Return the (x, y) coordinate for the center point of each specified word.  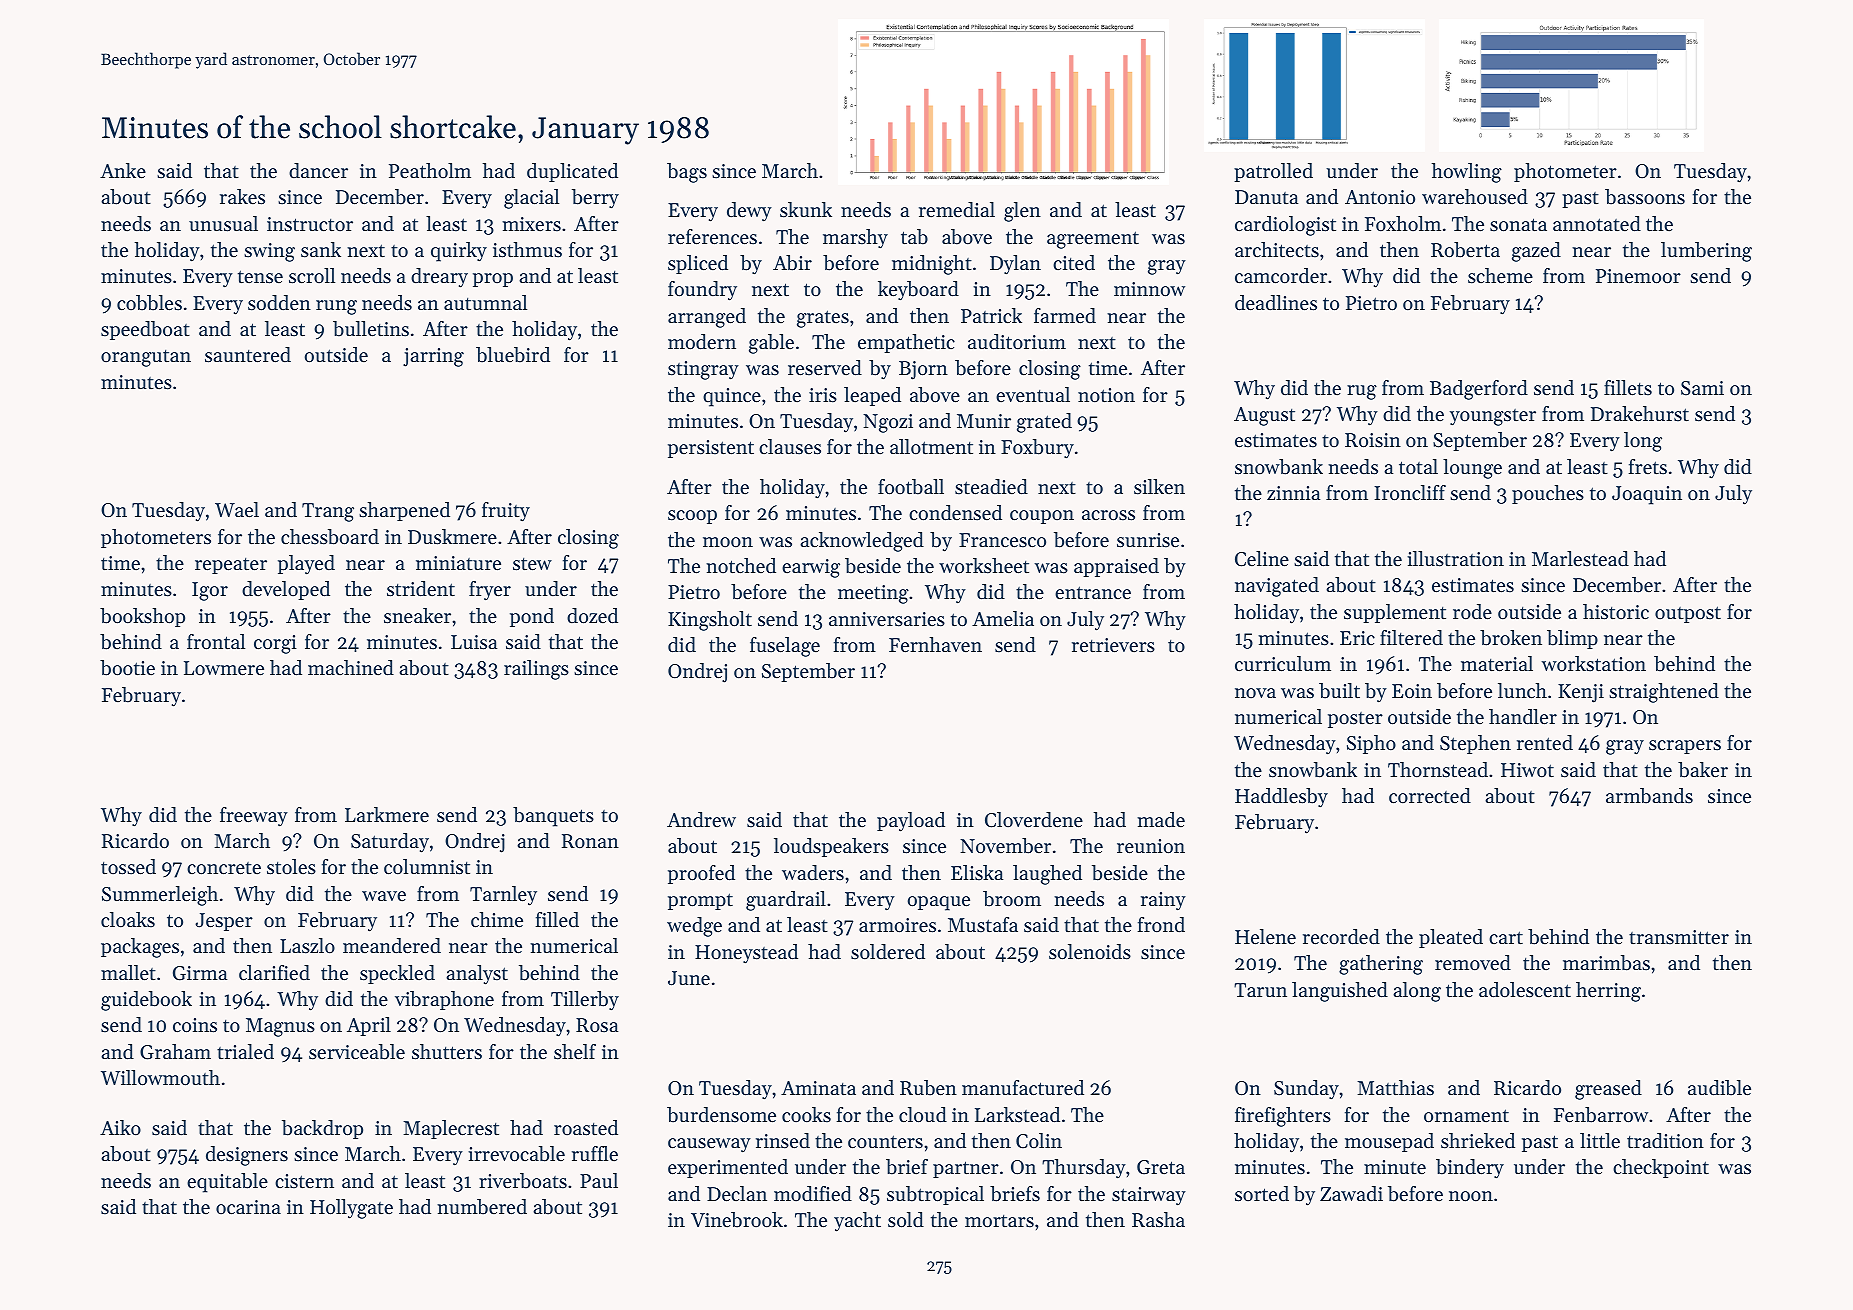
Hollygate (351, 1209)
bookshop (142, 617)
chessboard (330, 537)
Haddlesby (1281, 798)
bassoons (1645, 197)
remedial (957, 209)
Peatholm (430, 171)
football (911, 487)
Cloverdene (1034, 820)
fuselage (785, 647)
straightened (1664, 693)
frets (1648, 467)
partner (966, 1169)
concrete (224, 868)
